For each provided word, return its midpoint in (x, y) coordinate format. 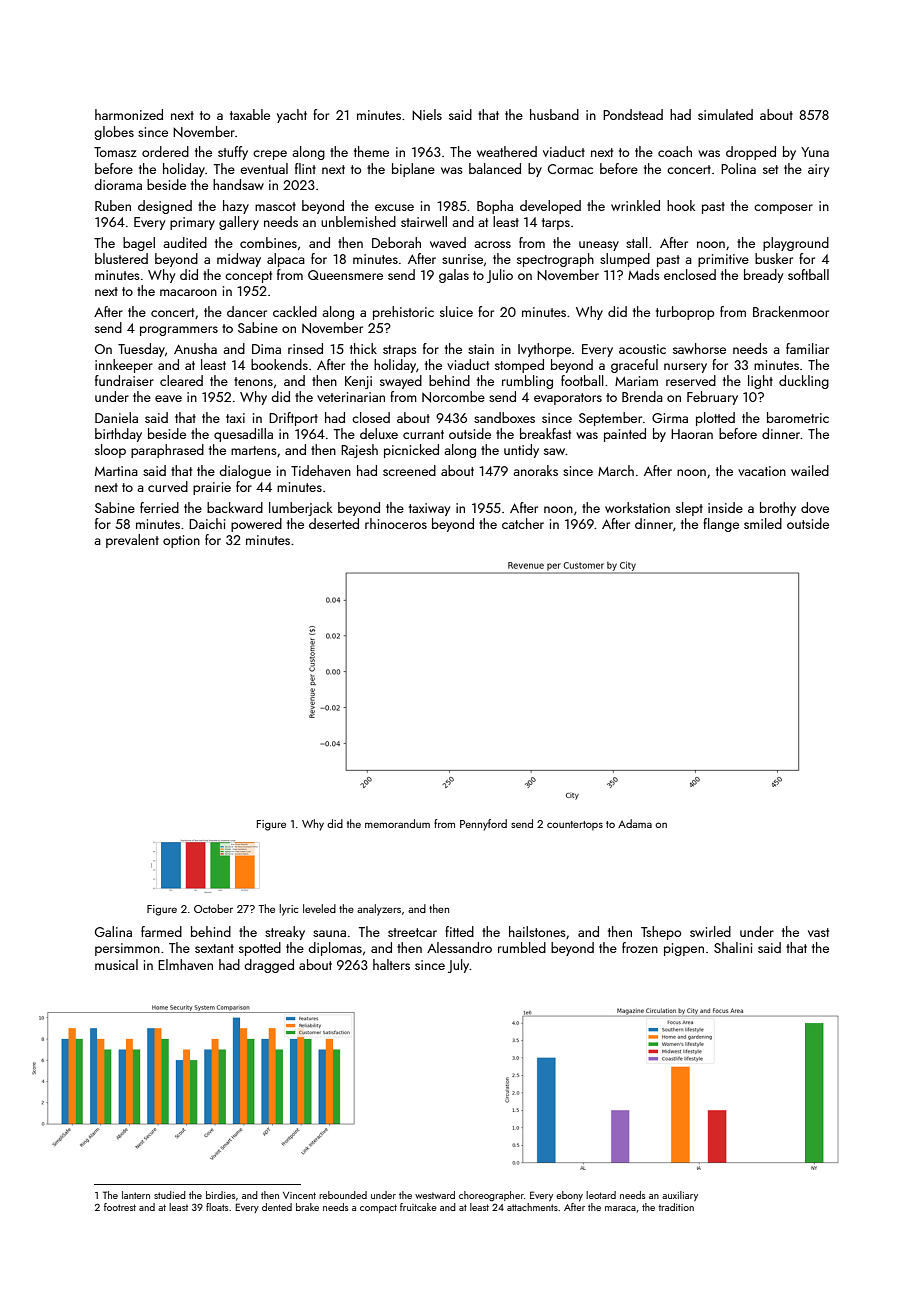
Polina (738, 168)
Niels (427, 114)
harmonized (129, 114)
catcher (523, 523)
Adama (635, 823)
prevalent (132, 541)
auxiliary (680, 1196)
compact (378, 1208)
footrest (120, 1207)
